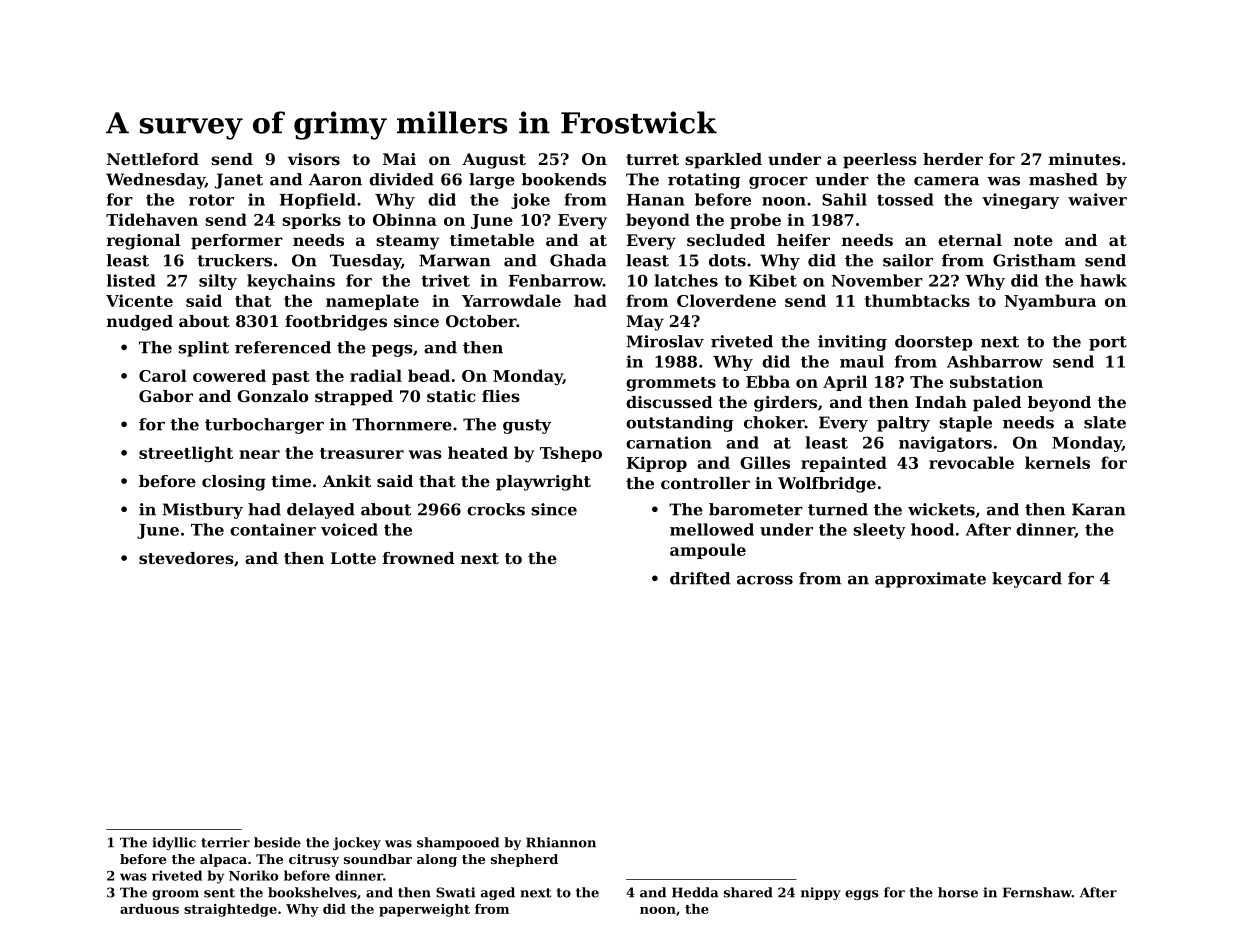 Image resolution: width=1233 pixels, height=952 pixels. I want to click on herder, so click(953, 159).
